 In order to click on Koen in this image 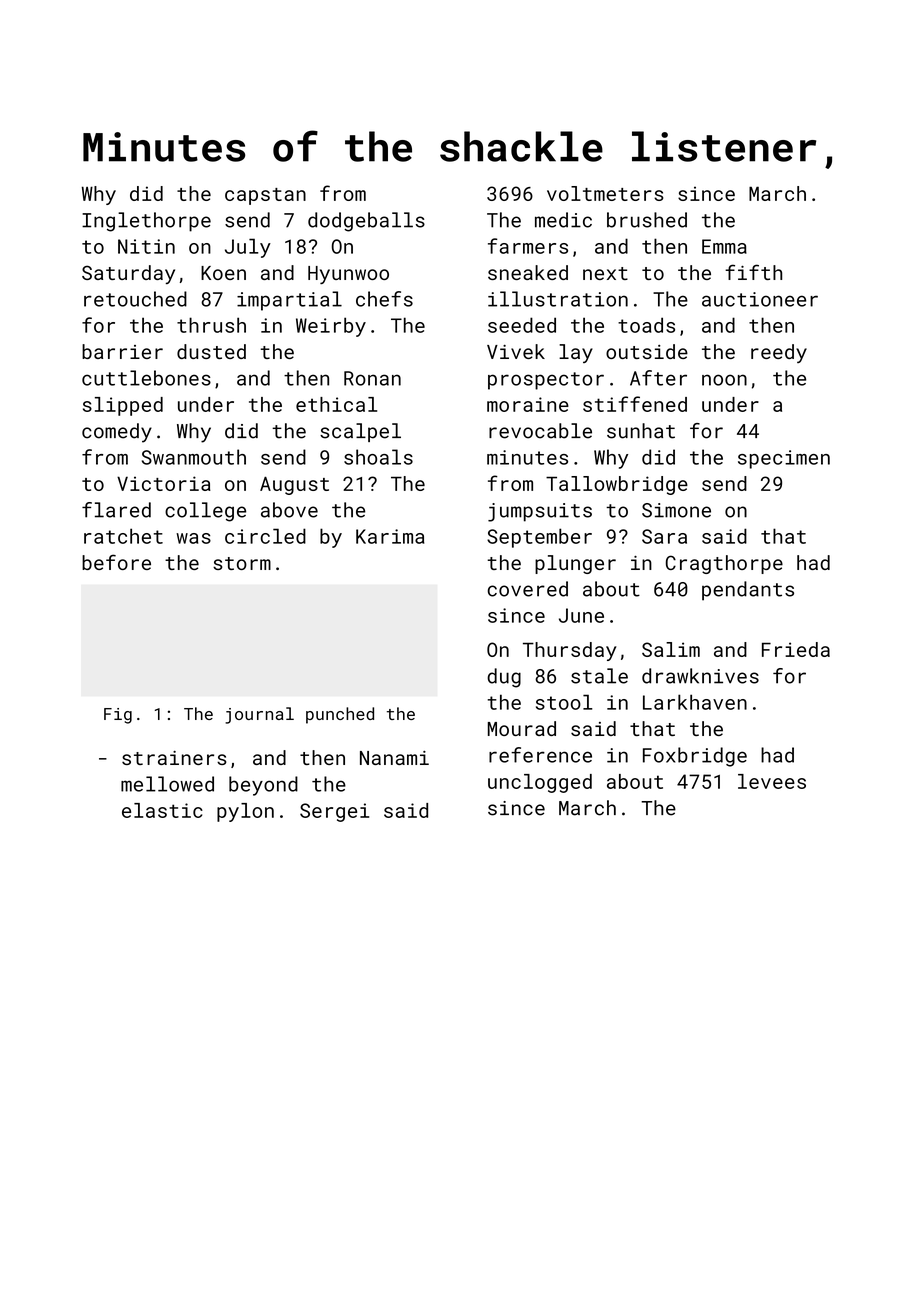, I will do `click(223, 273)`.
